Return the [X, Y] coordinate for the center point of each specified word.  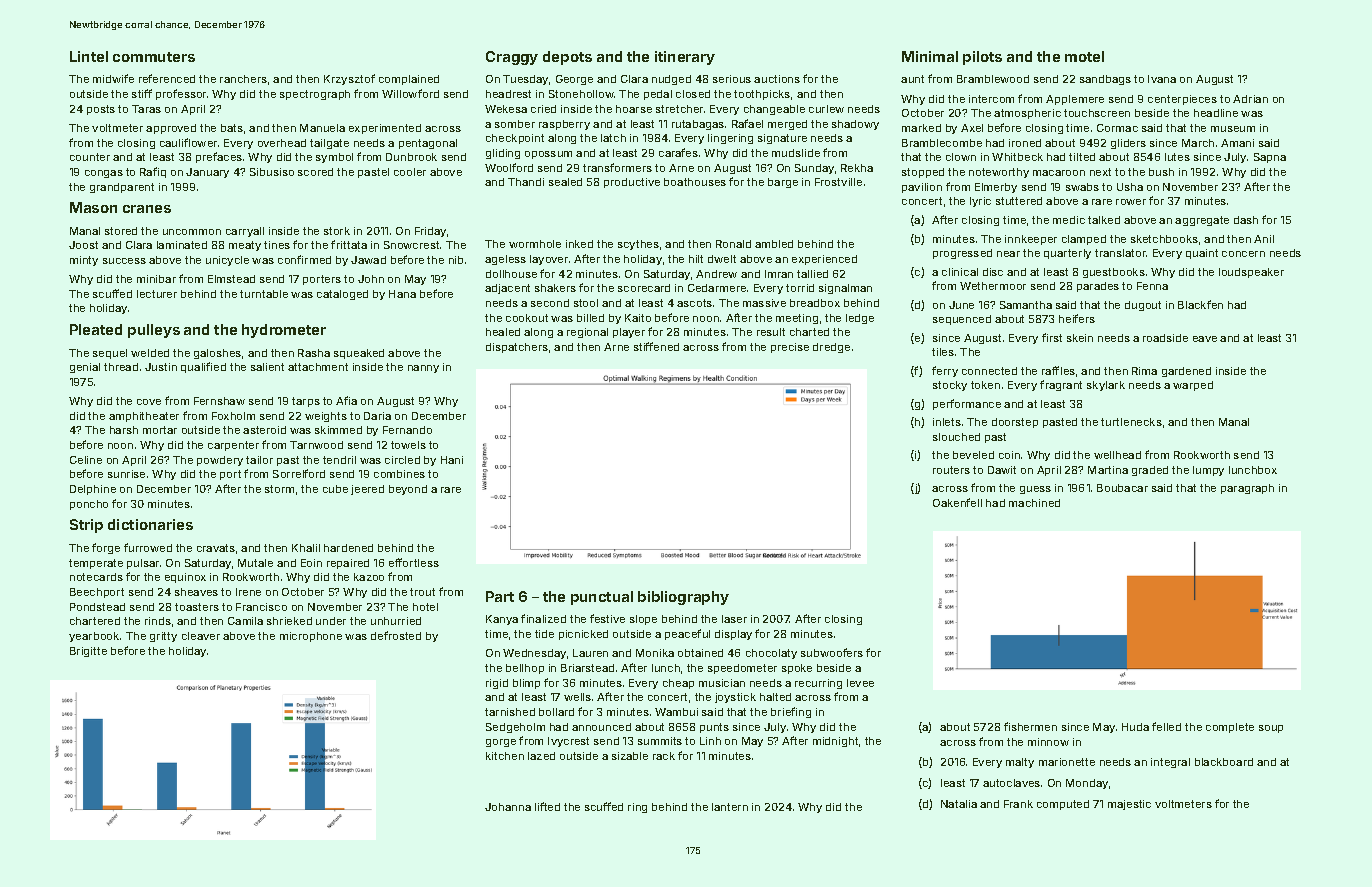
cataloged [342, 295]
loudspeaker [1251, 273]
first [1052, 337]
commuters [154, 57]
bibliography [683, 598]
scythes [638, 245]
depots [567, 58]
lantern [730, 807]
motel [1084, 56]
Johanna [508, 807]
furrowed [148, 547]
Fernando [407, 430]
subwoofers [832, 652]
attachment [318, 367]
